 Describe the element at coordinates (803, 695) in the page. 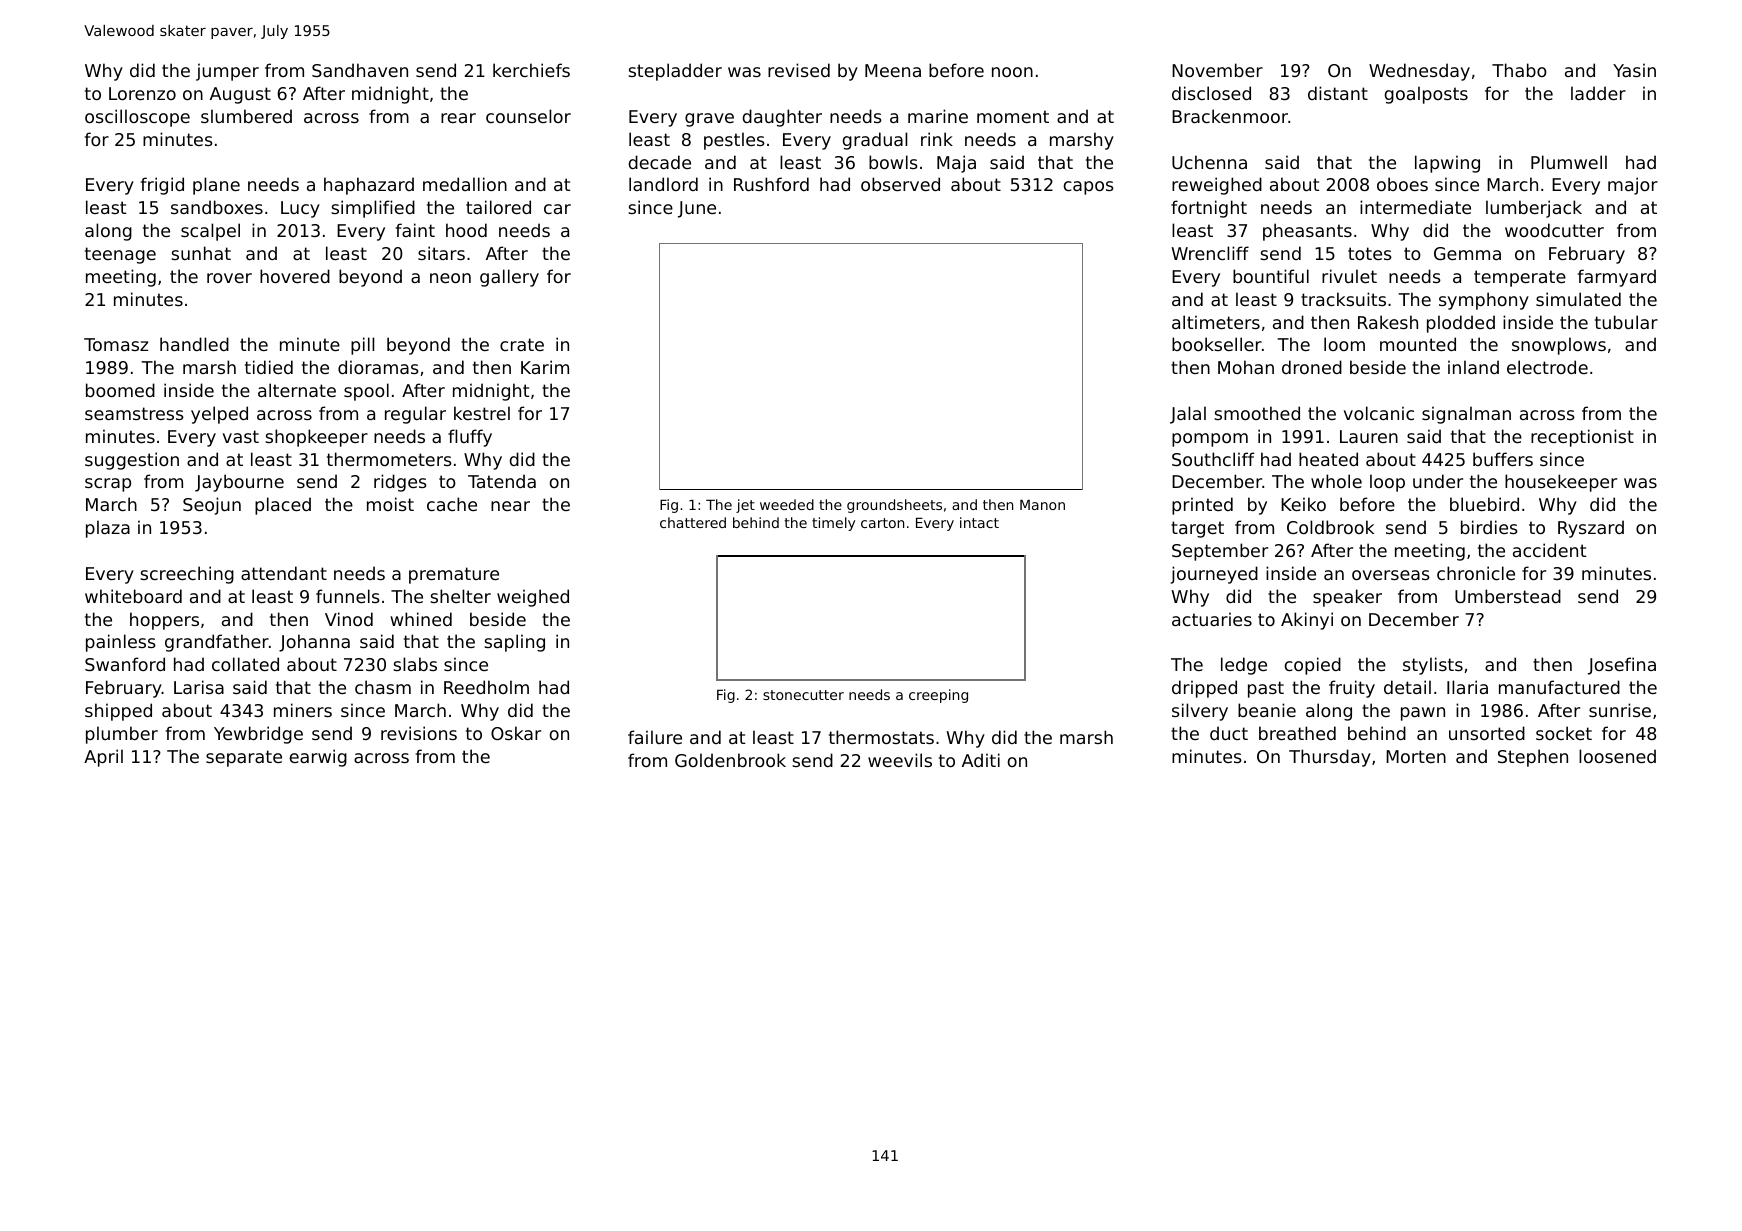

I see `stonecutter` at that location.
